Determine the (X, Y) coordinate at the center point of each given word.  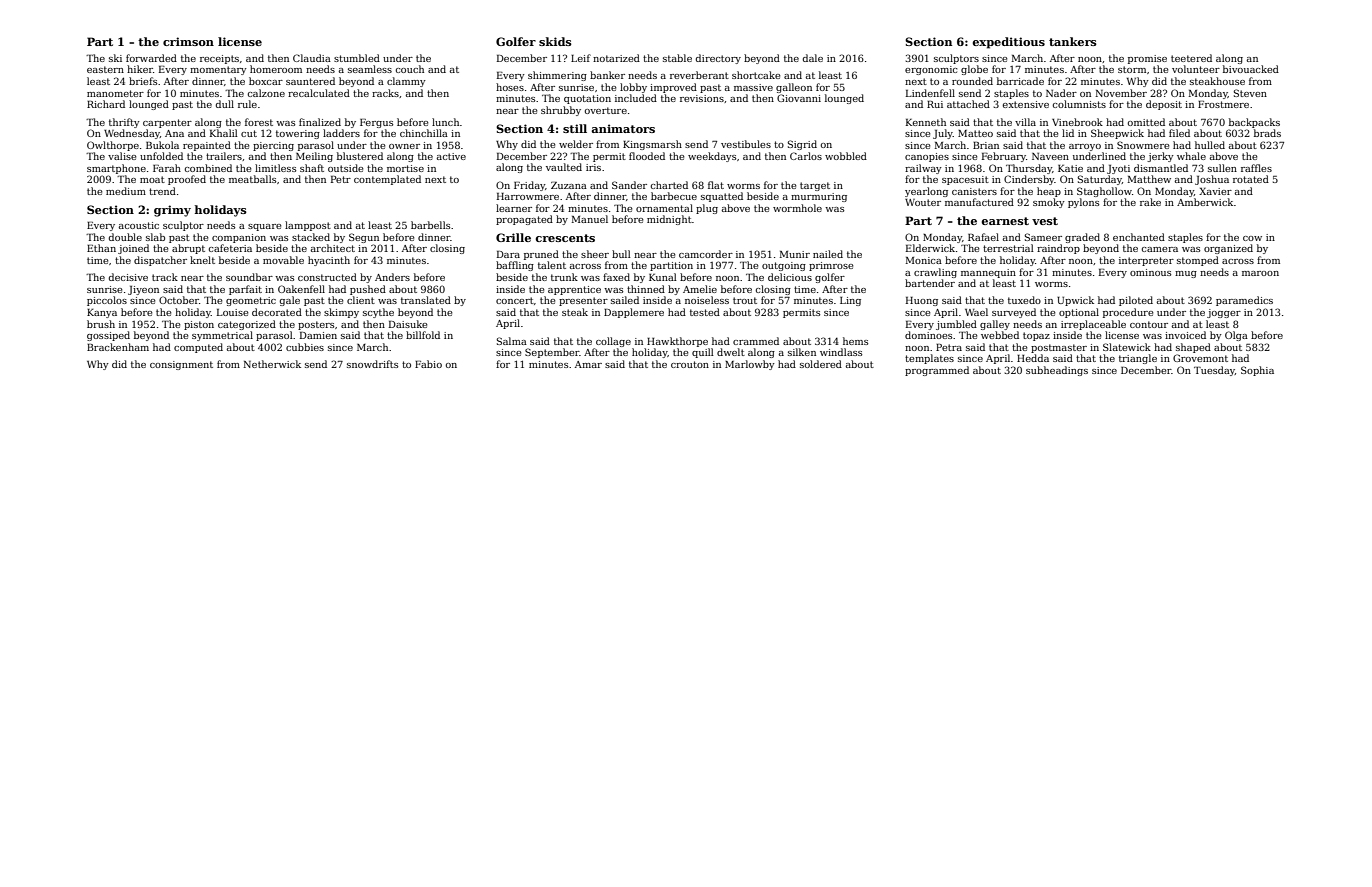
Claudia (312, 58)
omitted (1146, 122)
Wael (976, 312)
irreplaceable (1093, 325)
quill (703, 353)
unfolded (161, 156)
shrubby (561, 111)
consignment (181, 365)
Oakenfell (301, 289)
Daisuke (408, 324)
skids (555, 41)
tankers (1073, 41)
